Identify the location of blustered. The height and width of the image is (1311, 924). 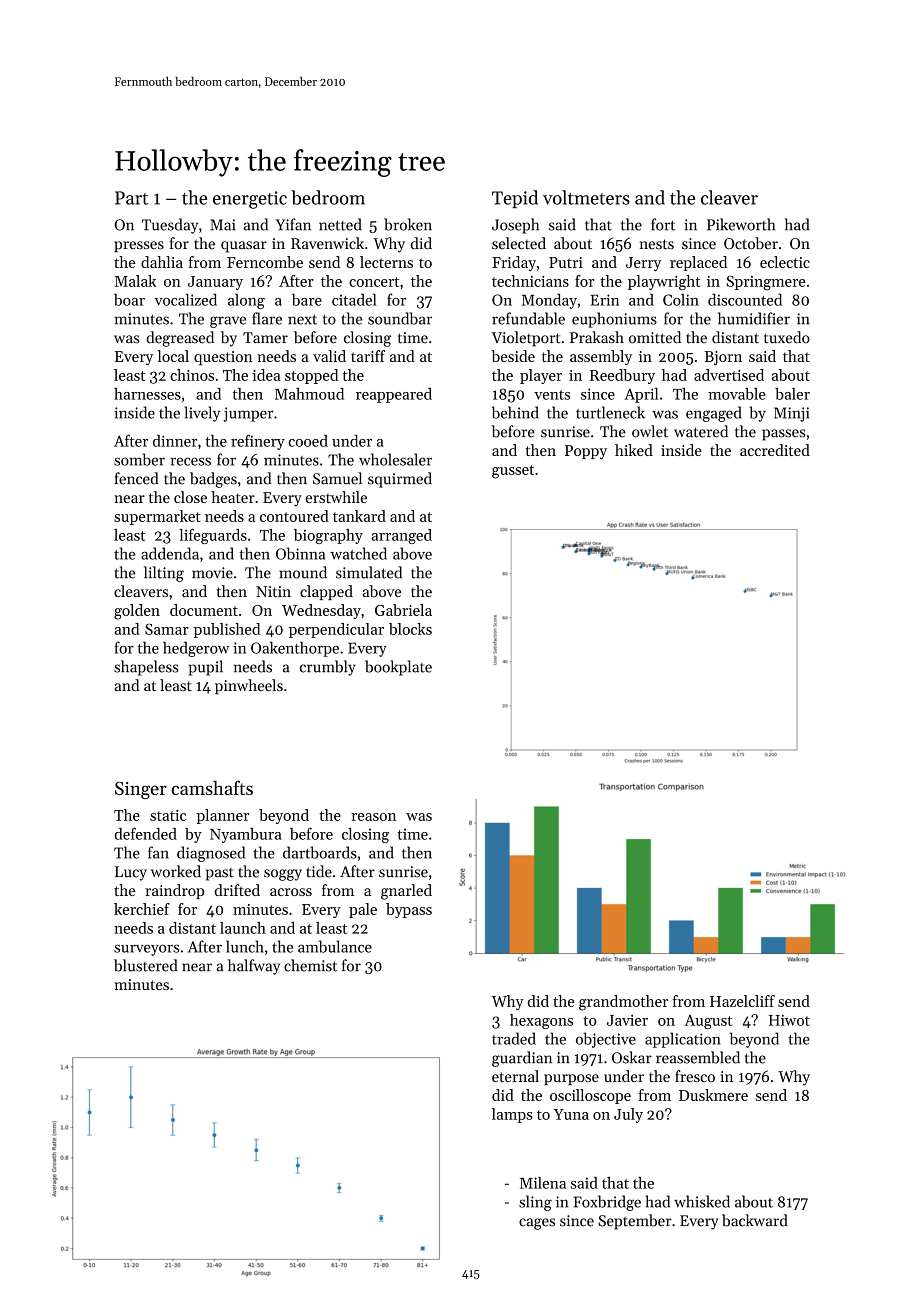
(146, 965).
